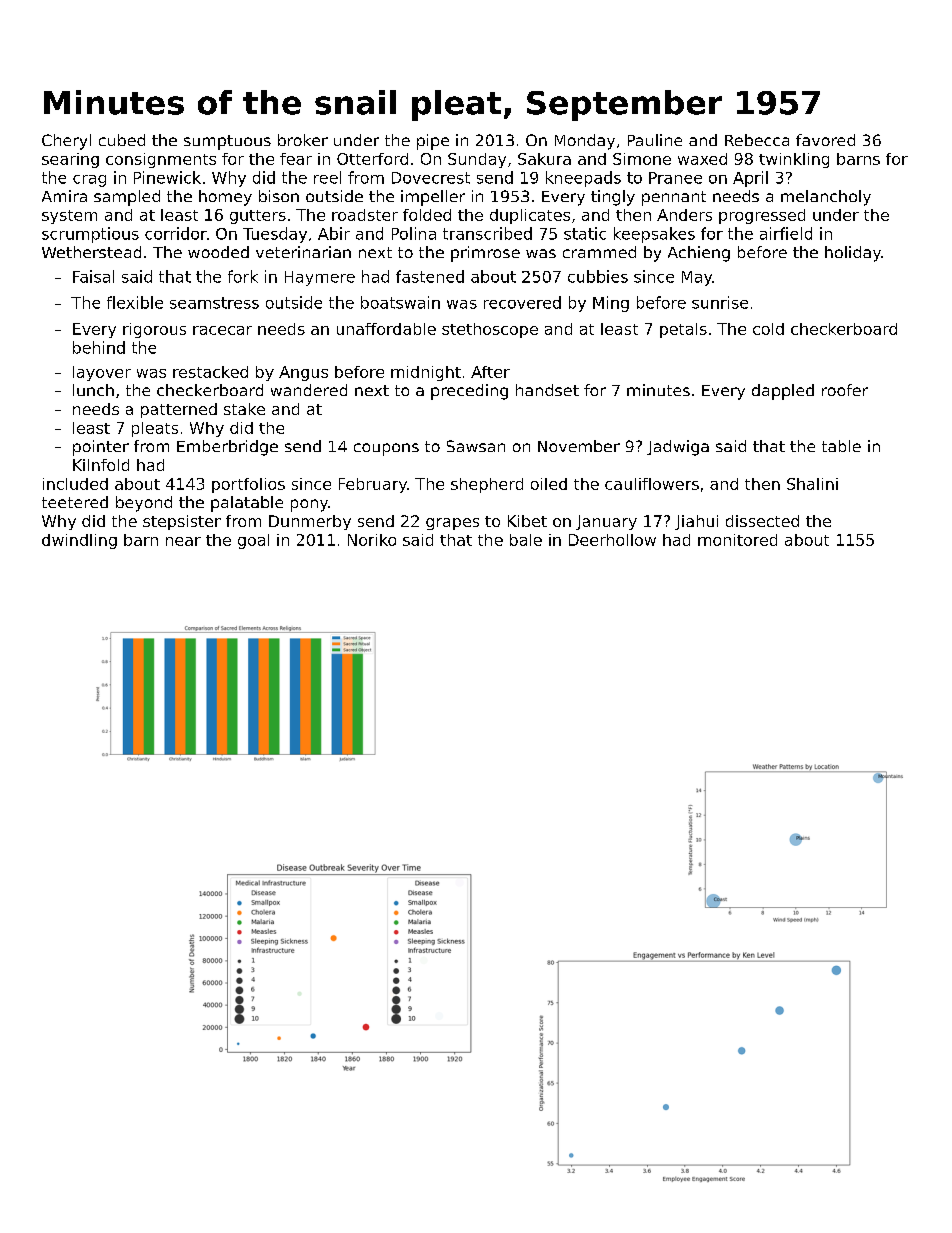 The image size is (952, 1233). What do you see at coordinates (783, 392) in the screenshot?
I see `dappled` at bounding box center [783, 392].
